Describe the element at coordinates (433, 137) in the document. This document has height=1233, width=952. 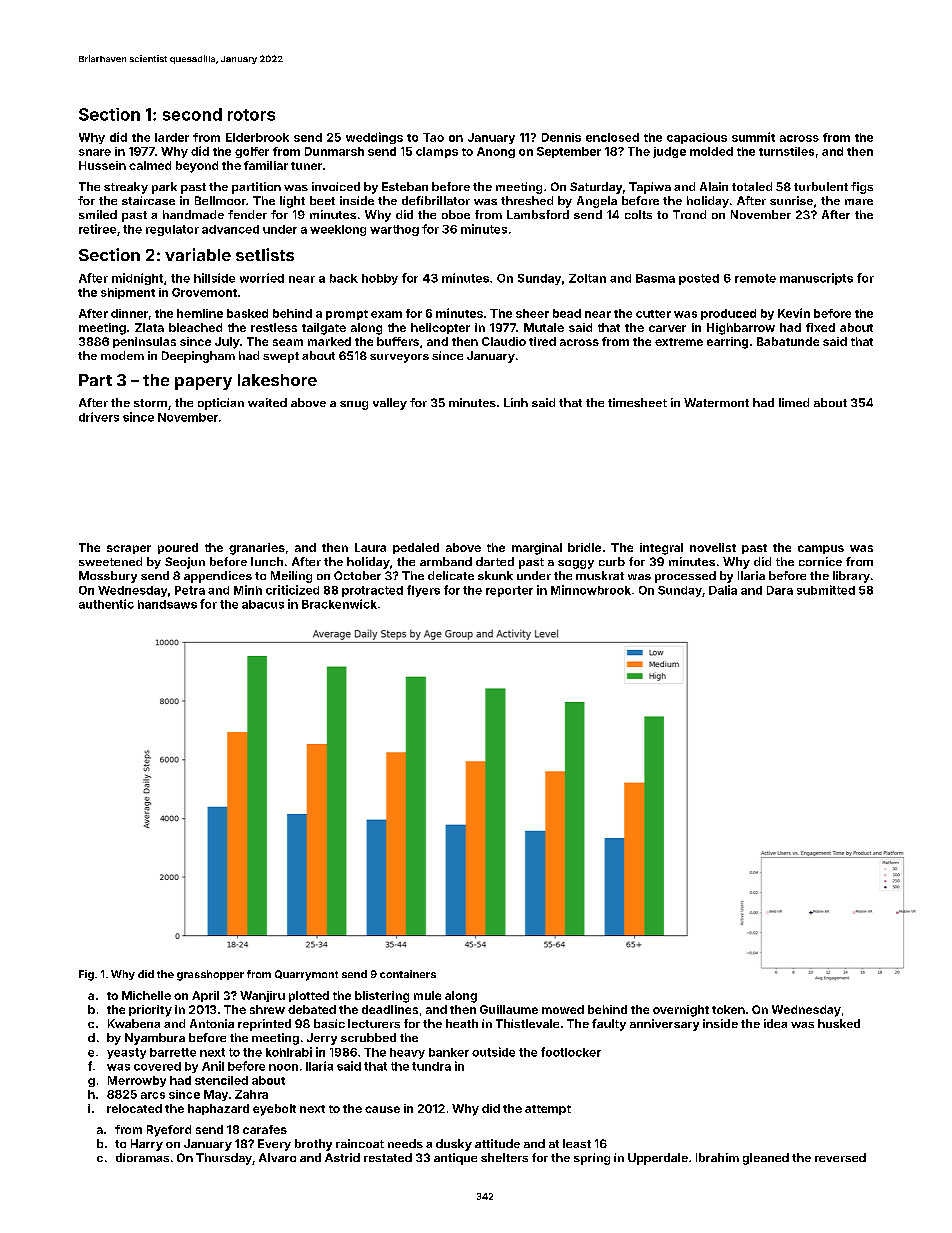
I see `Tao` at that location.
